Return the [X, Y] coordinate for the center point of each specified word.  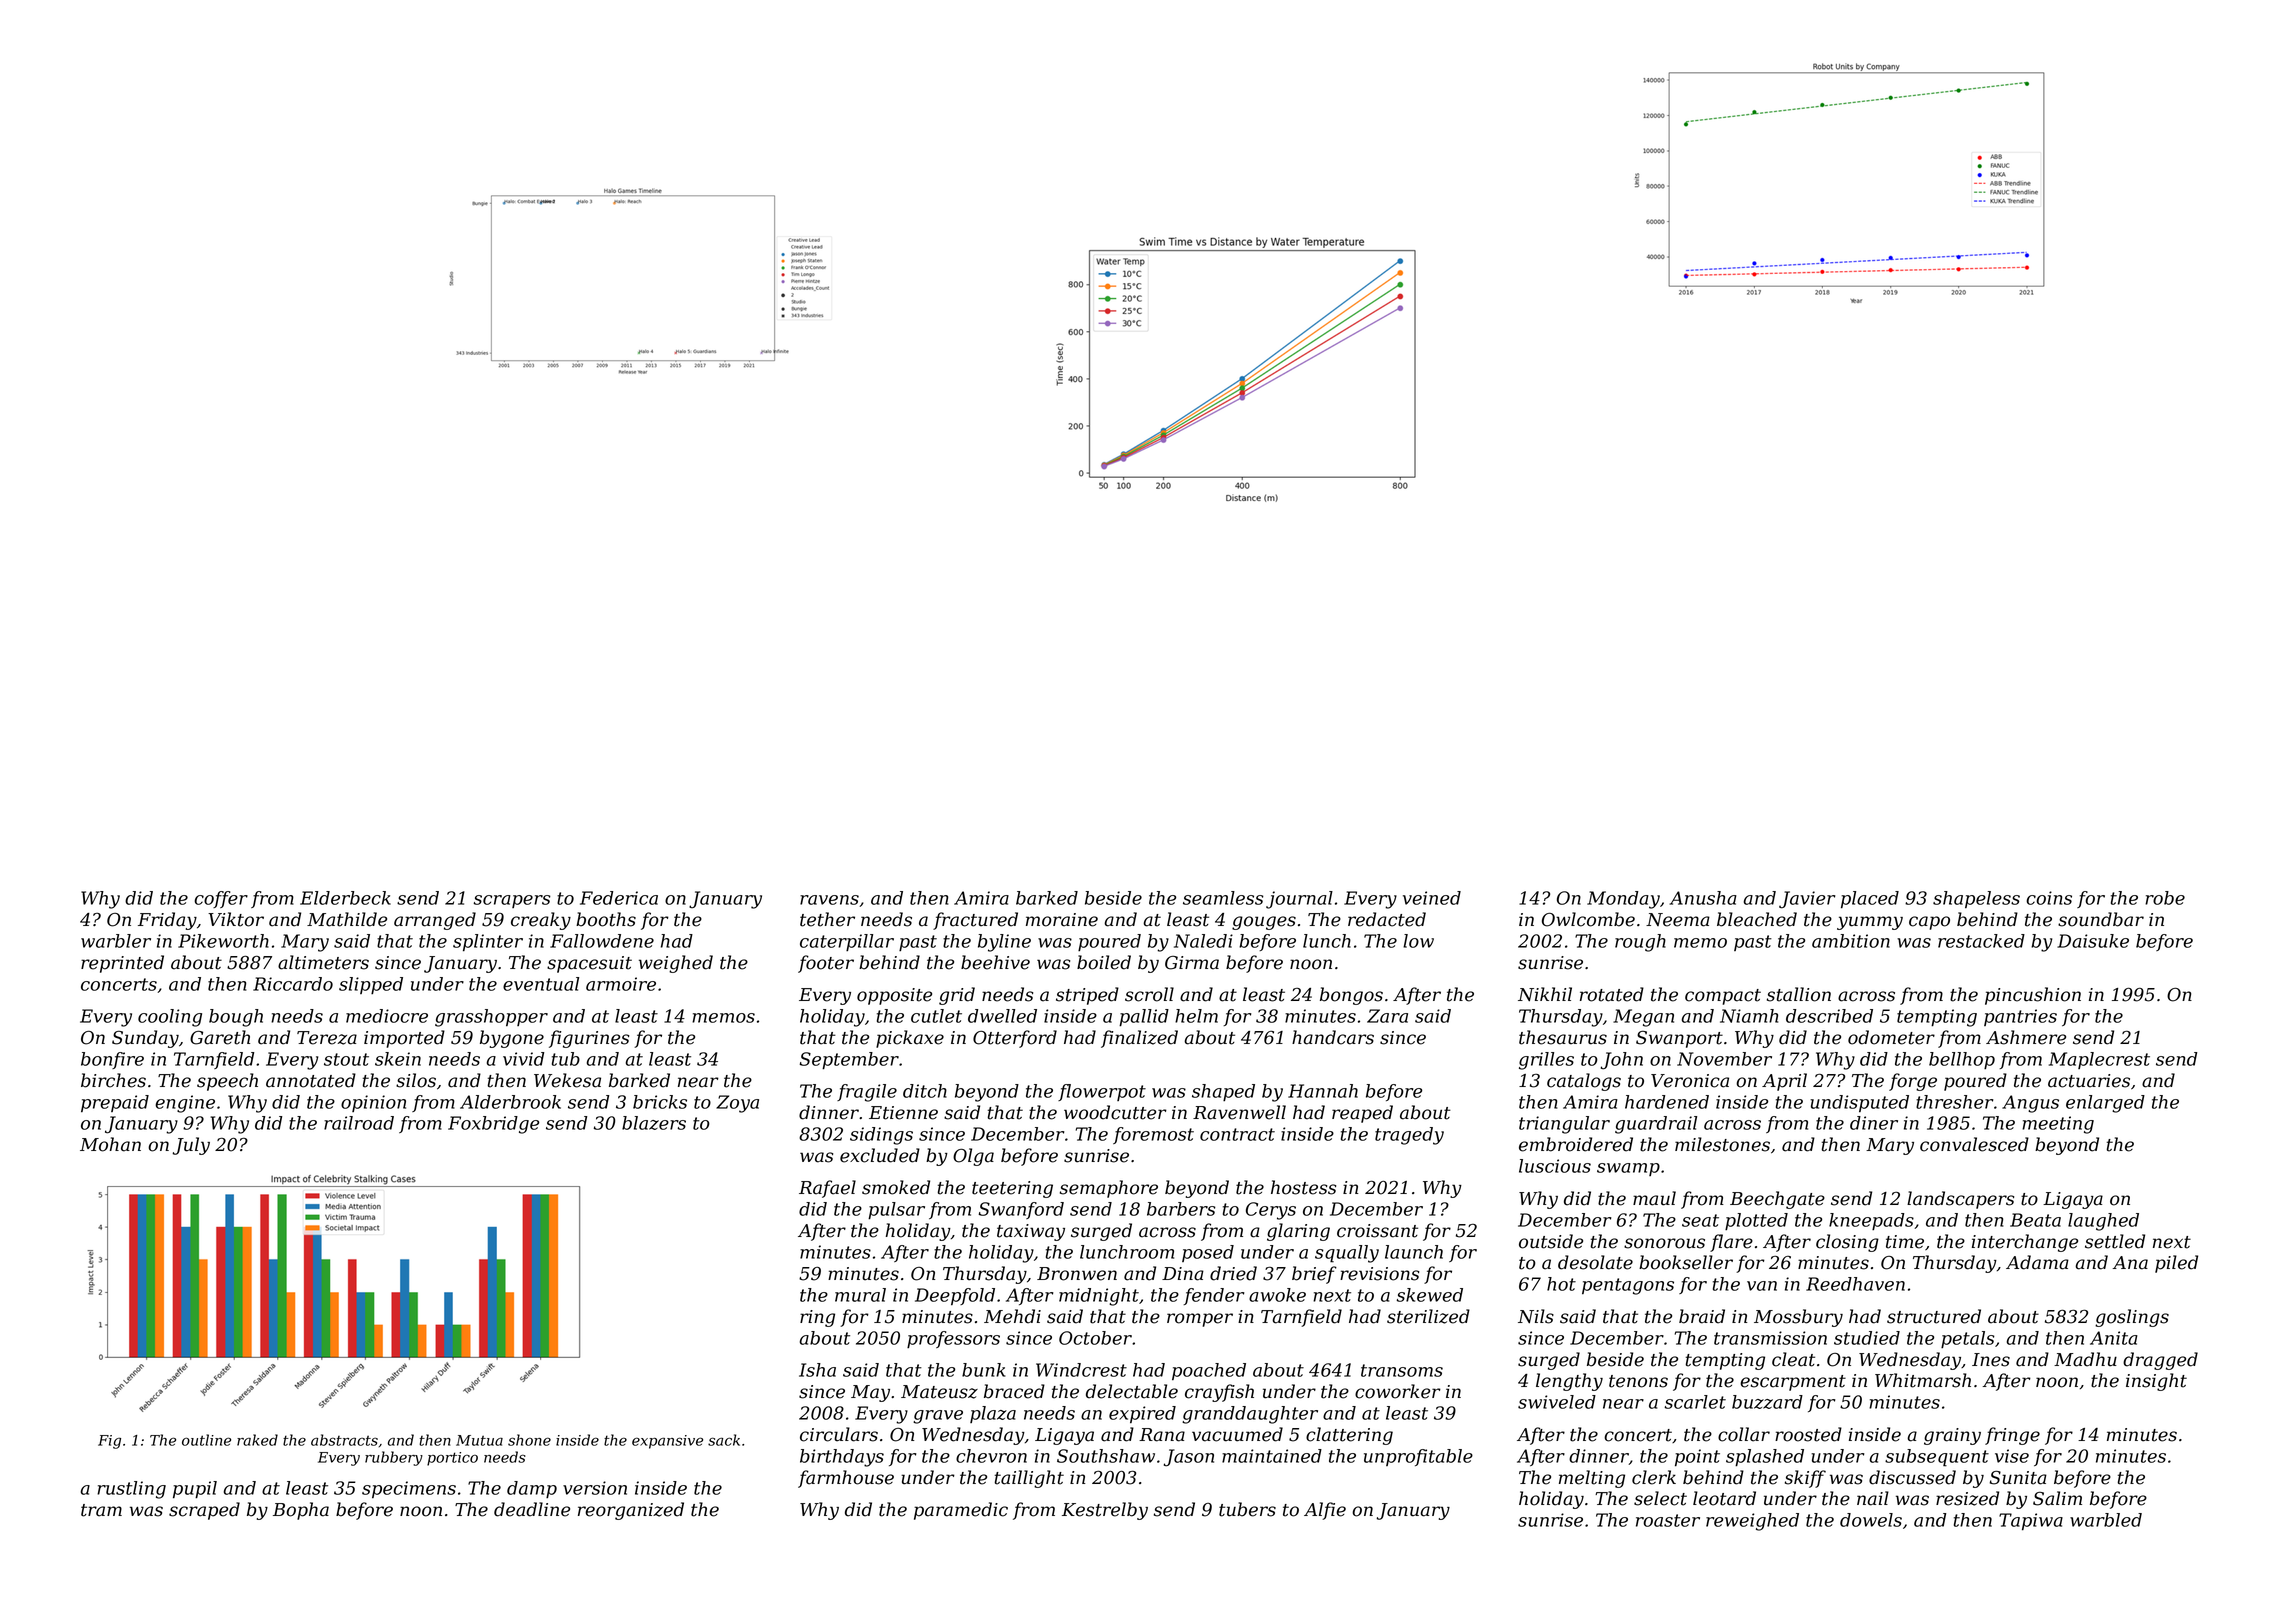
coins [2049, 898]
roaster [1668, 1520]
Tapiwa [2031, 1521]
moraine [1062, 920]
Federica [619, 898]
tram [101, 1510]
